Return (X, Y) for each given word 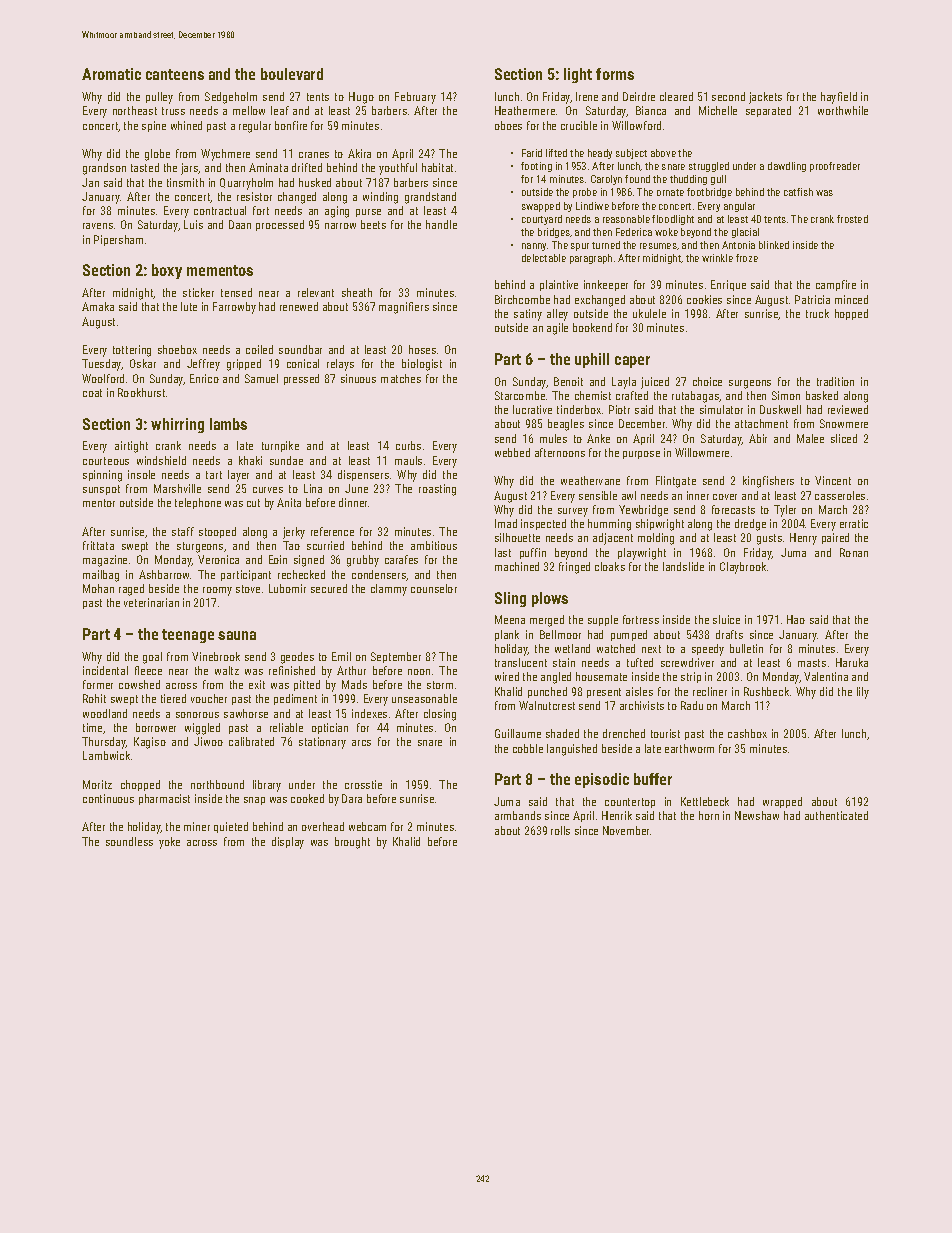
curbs (408, 445)
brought (352, 843)
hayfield (839, 98)
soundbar (300, 349)
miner (197, 826)
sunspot (101, 490)
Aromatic (111, 74)
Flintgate (676, 482)
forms (615, 74)
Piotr (619, 409)
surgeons (750, 384)
